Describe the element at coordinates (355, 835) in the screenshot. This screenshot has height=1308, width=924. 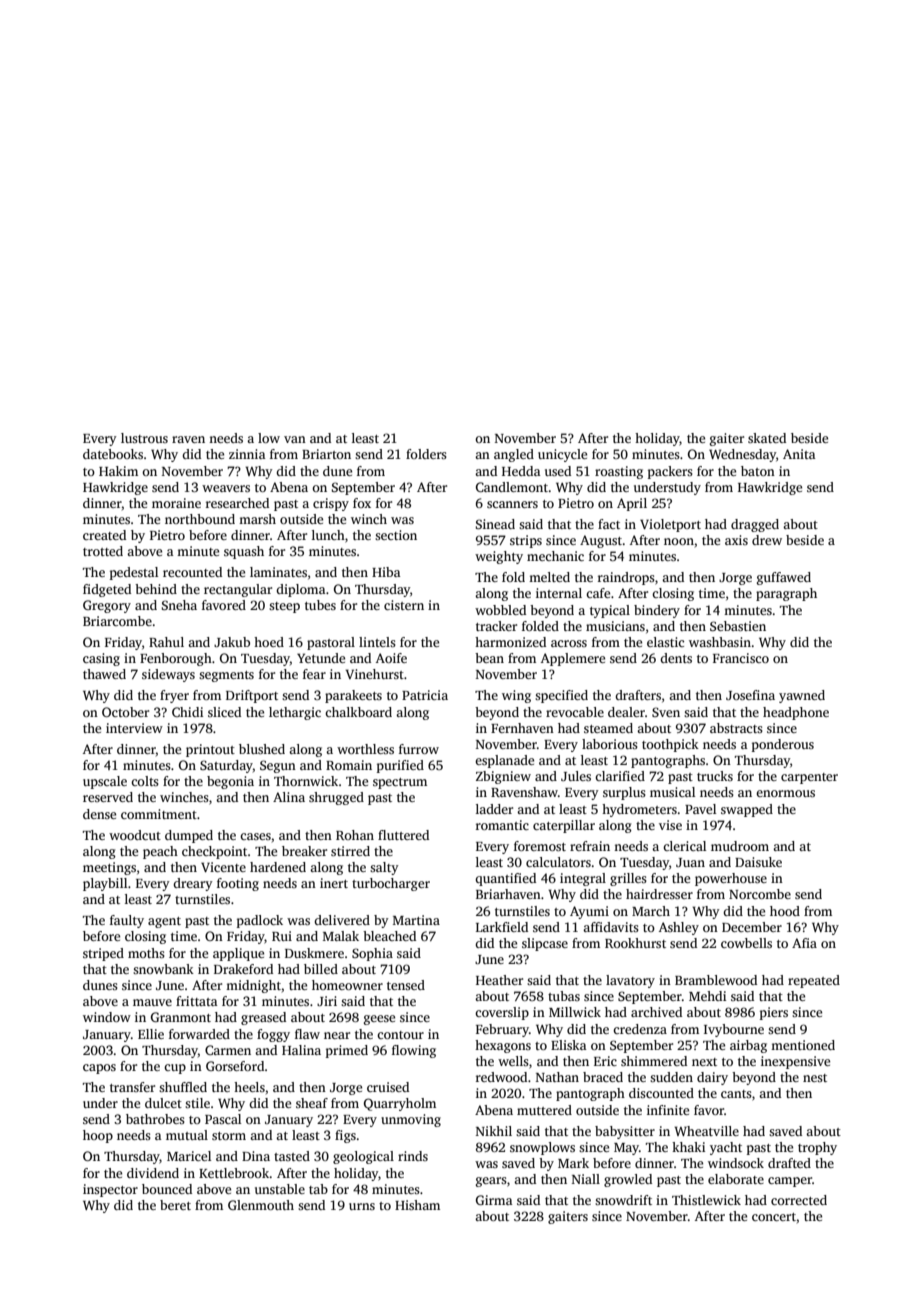
I see `Rohan` at that location.
